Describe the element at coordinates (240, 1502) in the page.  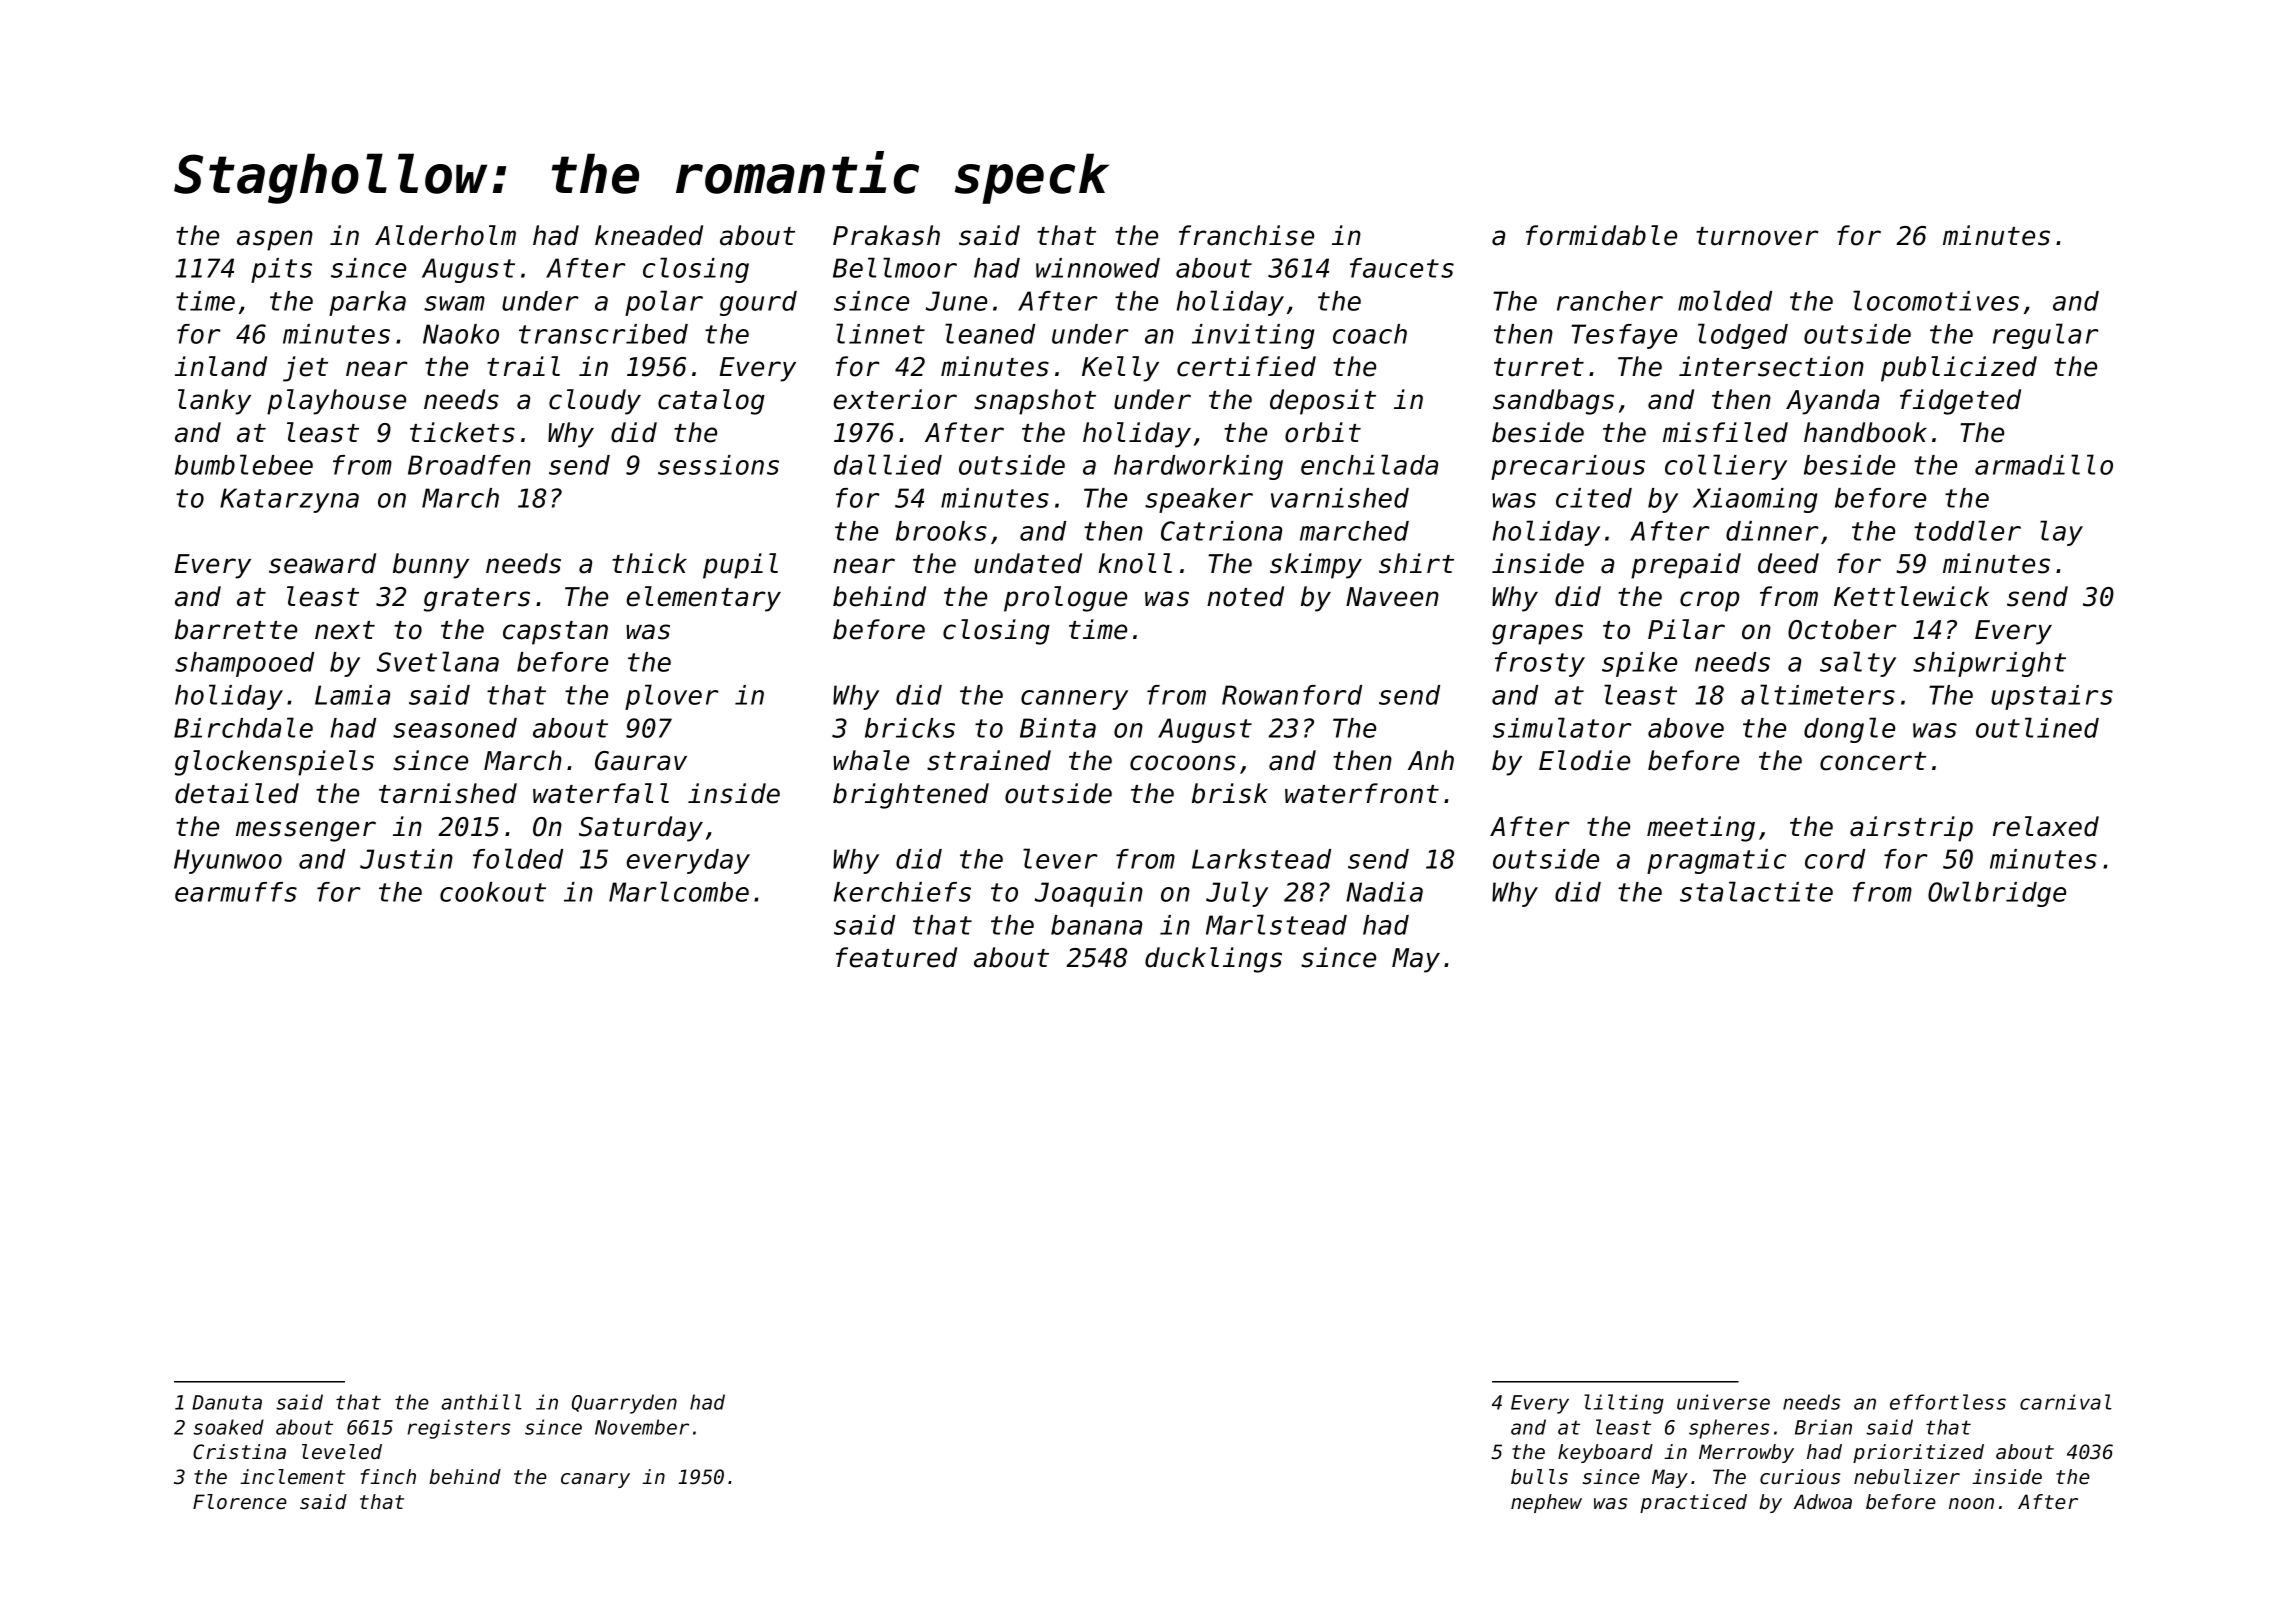
I see `Florence` at that location.
